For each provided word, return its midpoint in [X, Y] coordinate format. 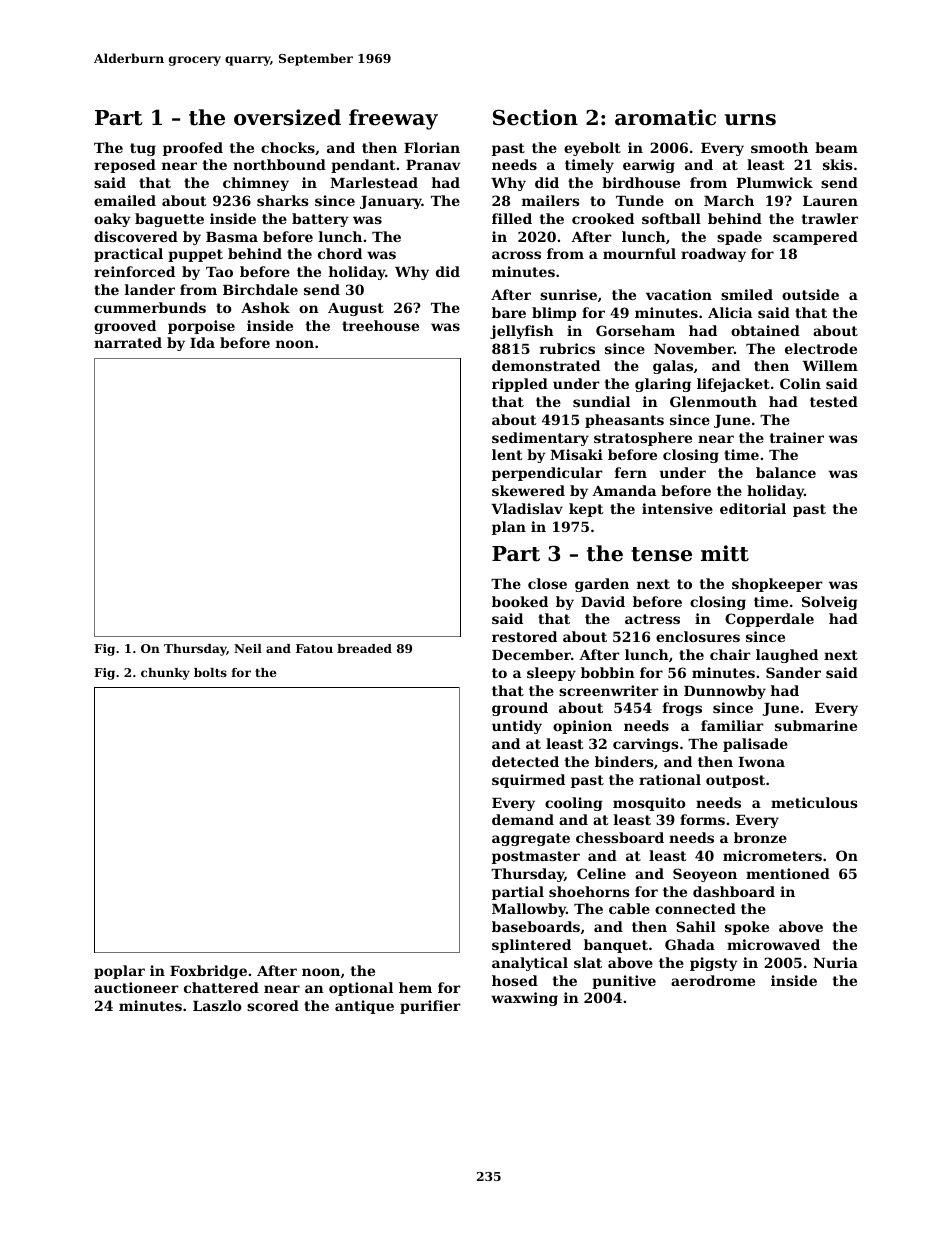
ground [520, 709]
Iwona [761, 762]
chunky [165, 674]
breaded [364, 648]
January [391, 202]
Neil [248, 648]
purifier [430, 1007]
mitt [725, 553]
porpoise [201, 327]
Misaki [576, 454]
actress [652, 619]
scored [273, 1005]
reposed [125, 166]
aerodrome [713, 980]
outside [810, 294]
